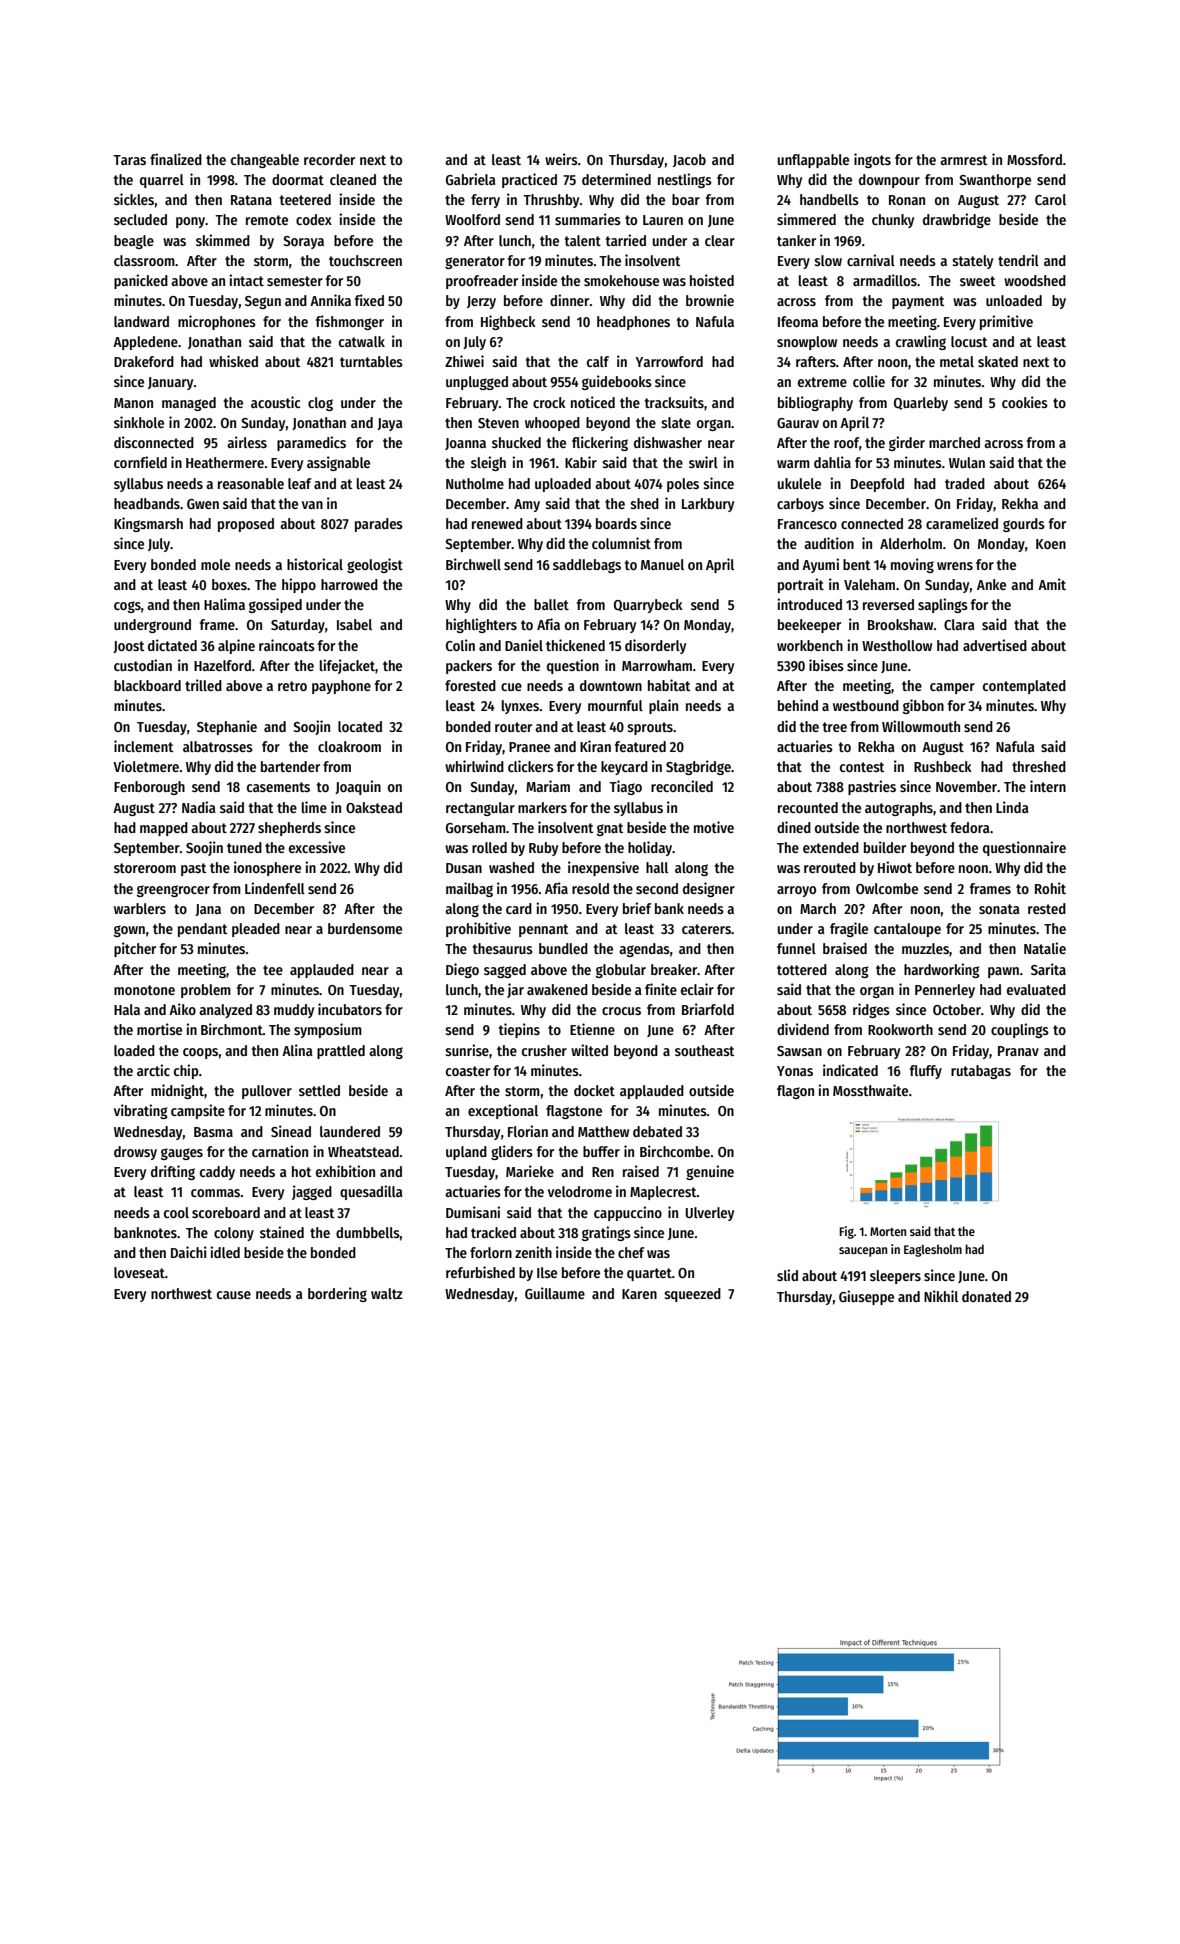  I want to click on doormat, so click(298, 179).
